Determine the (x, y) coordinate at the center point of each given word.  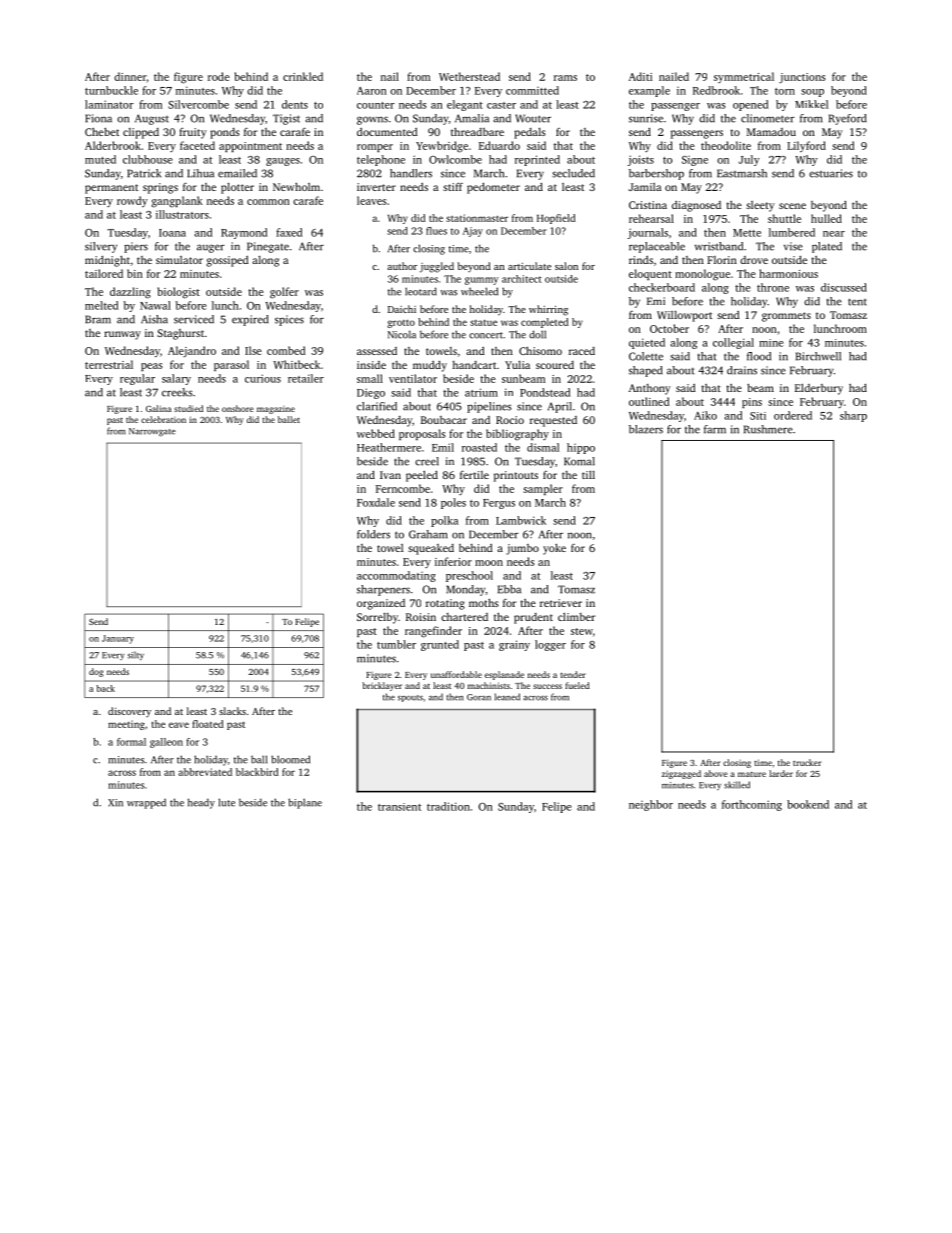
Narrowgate (152, 432)
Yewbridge (442, 147)
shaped (646, 371)
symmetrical (744, 77)
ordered (793, 415)
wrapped (146, 803)
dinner (130, 76)
